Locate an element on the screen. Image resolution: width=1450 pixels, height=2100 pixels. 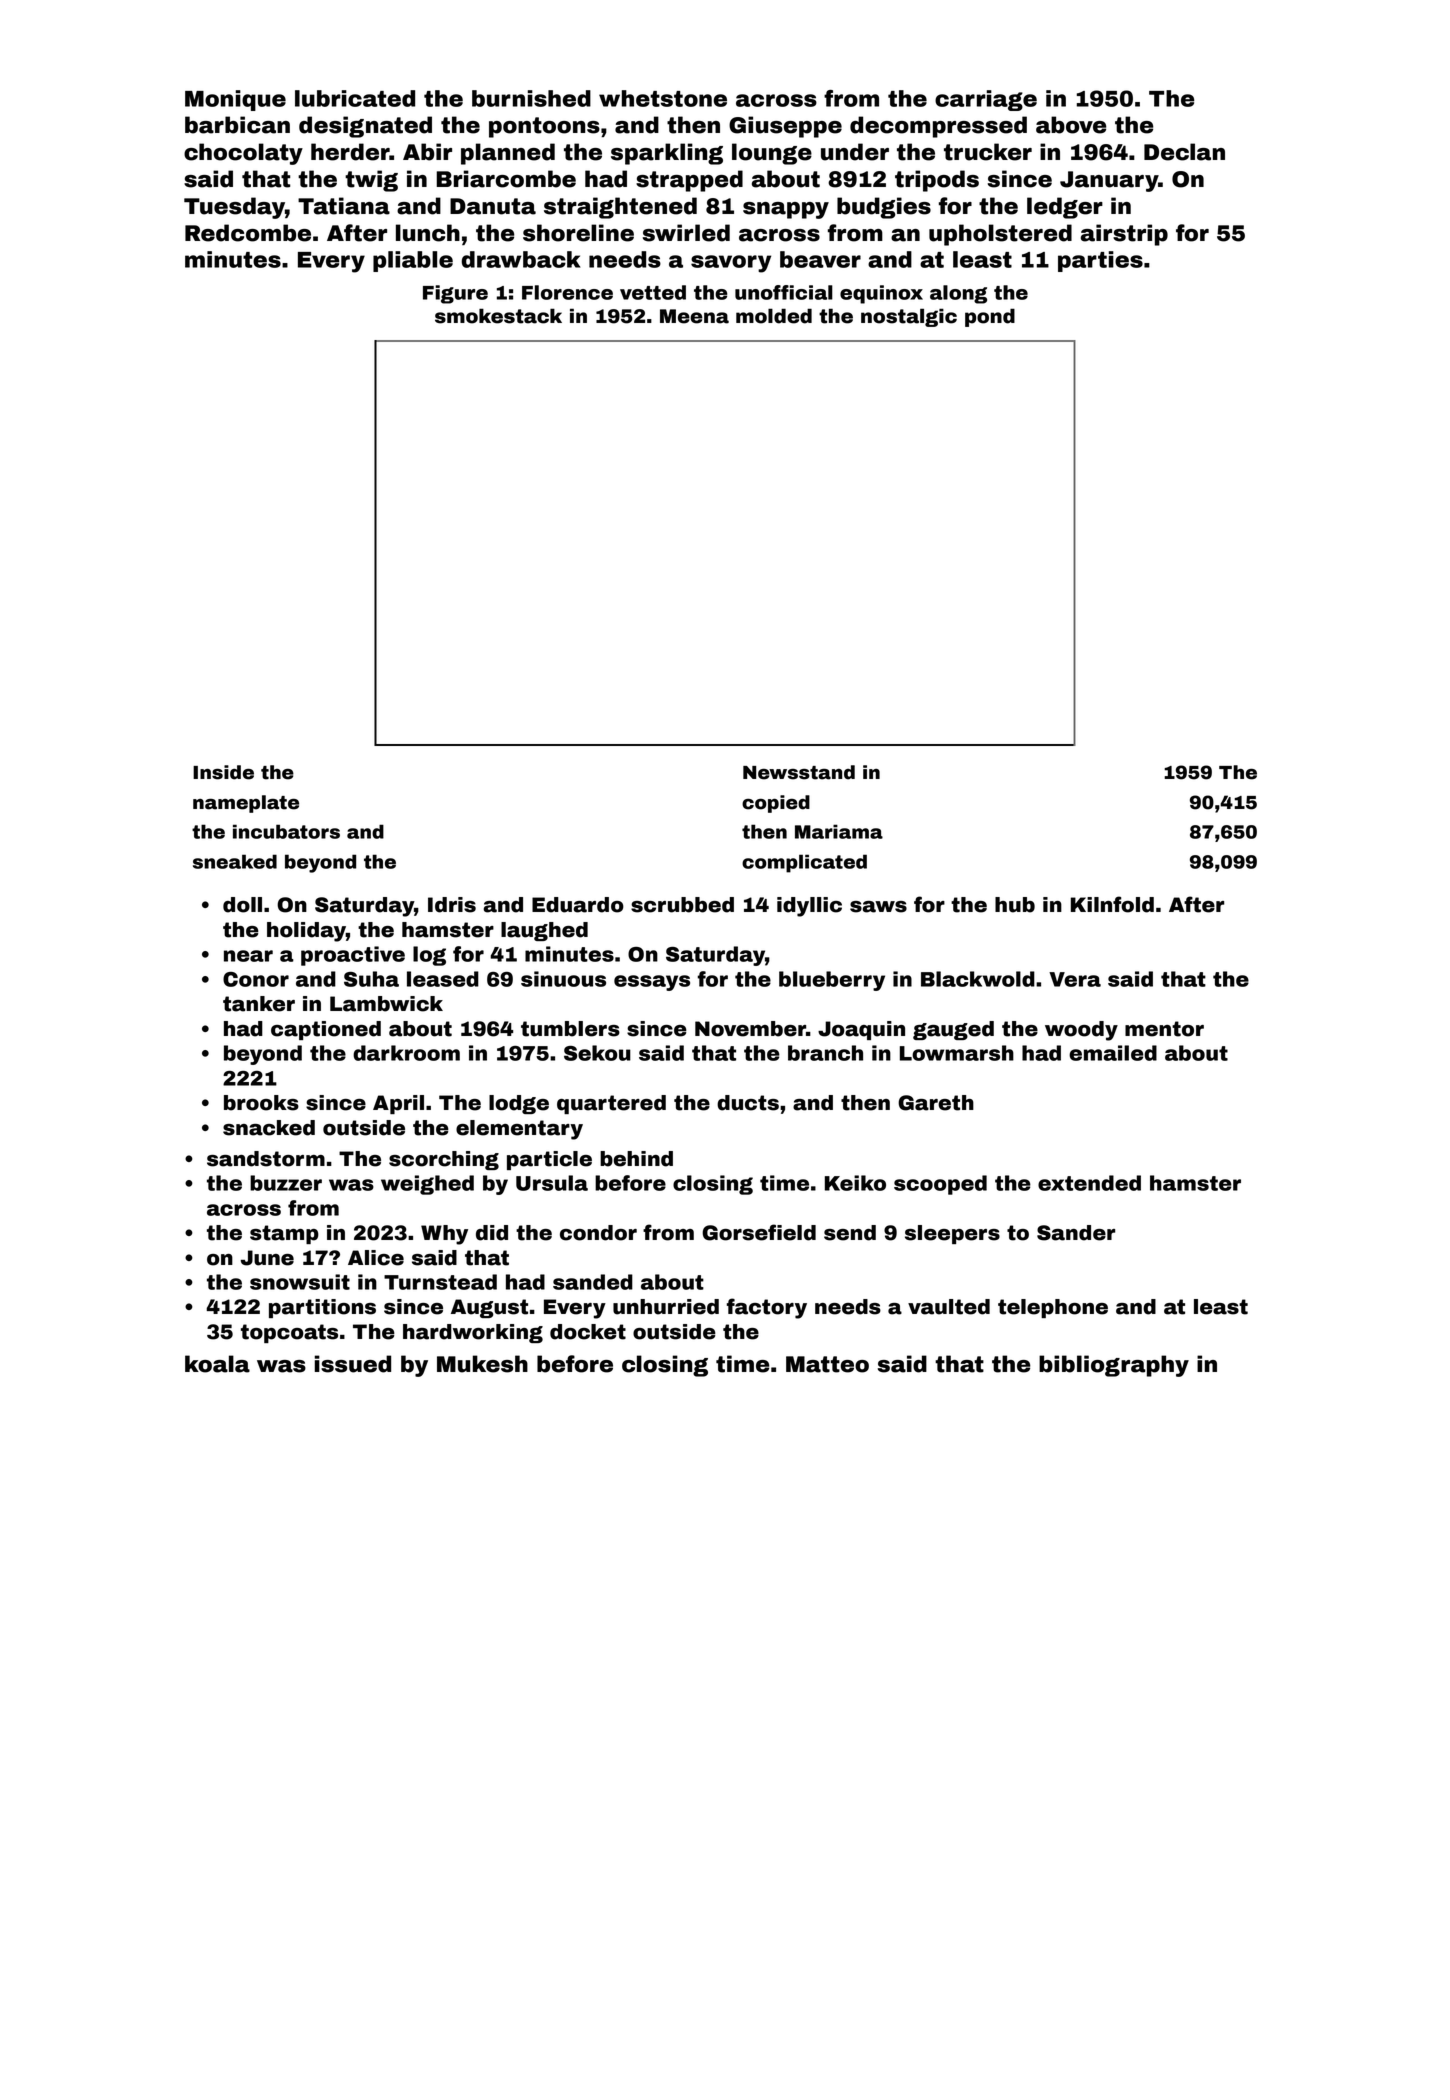
pond is located at coordinates (990, 317).
